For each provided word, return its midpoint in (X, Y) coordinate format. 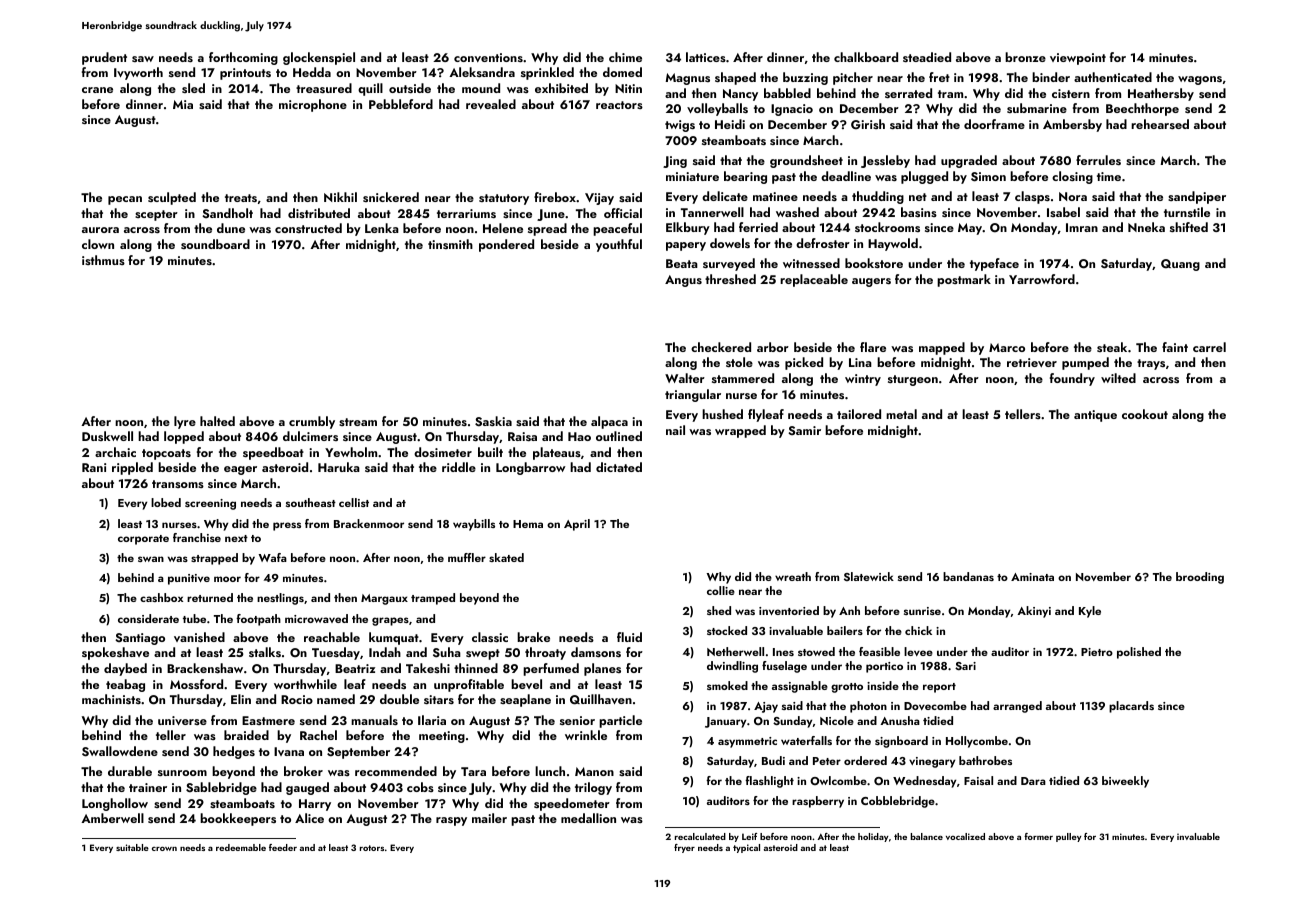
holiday (873, 837)
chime (625, 57)
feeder (283, 847)
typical (746, 848)
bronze (1025, 57)
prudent (104, 58)
